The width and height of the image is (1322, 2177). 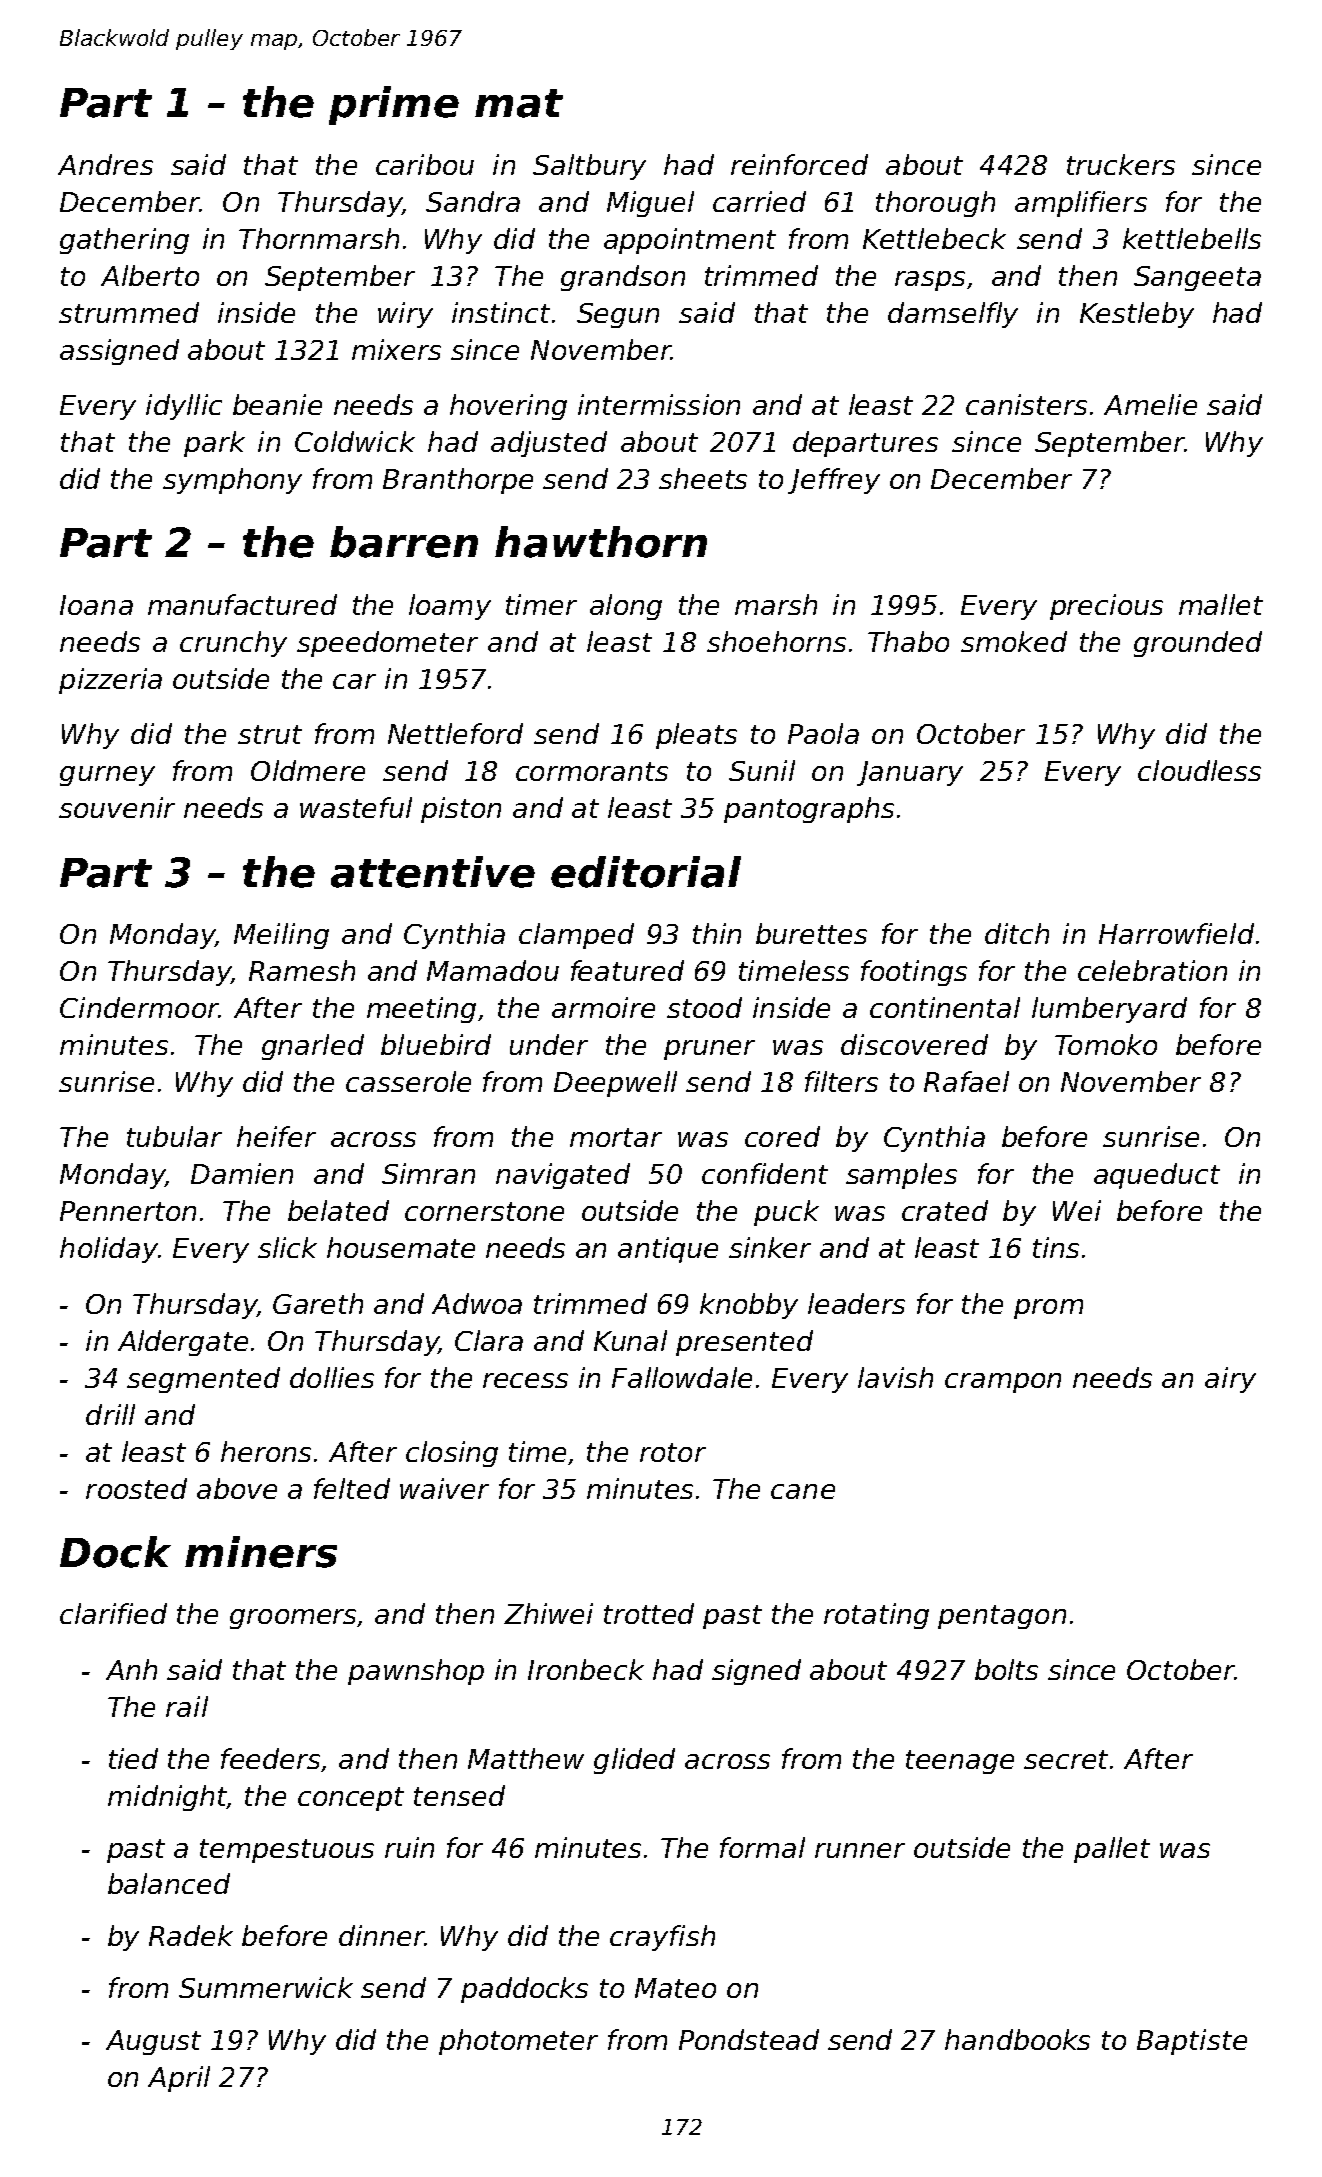 What do you see at coordinates (1121, 164) in the image?
I see `truckers` at bounding box center [1121, 164].
